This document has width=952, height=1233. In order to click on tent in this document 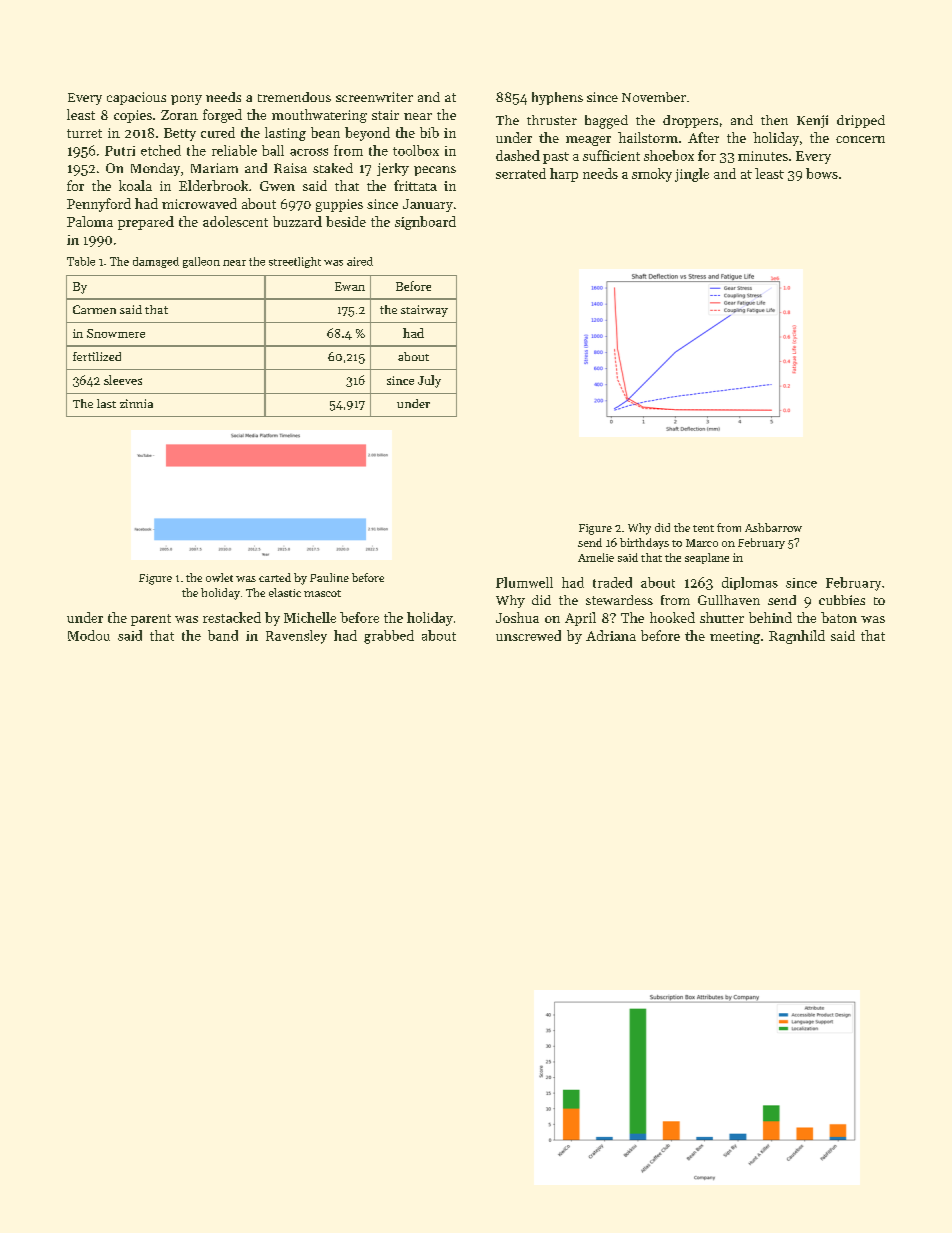, I will do `click(703, 528)`.
